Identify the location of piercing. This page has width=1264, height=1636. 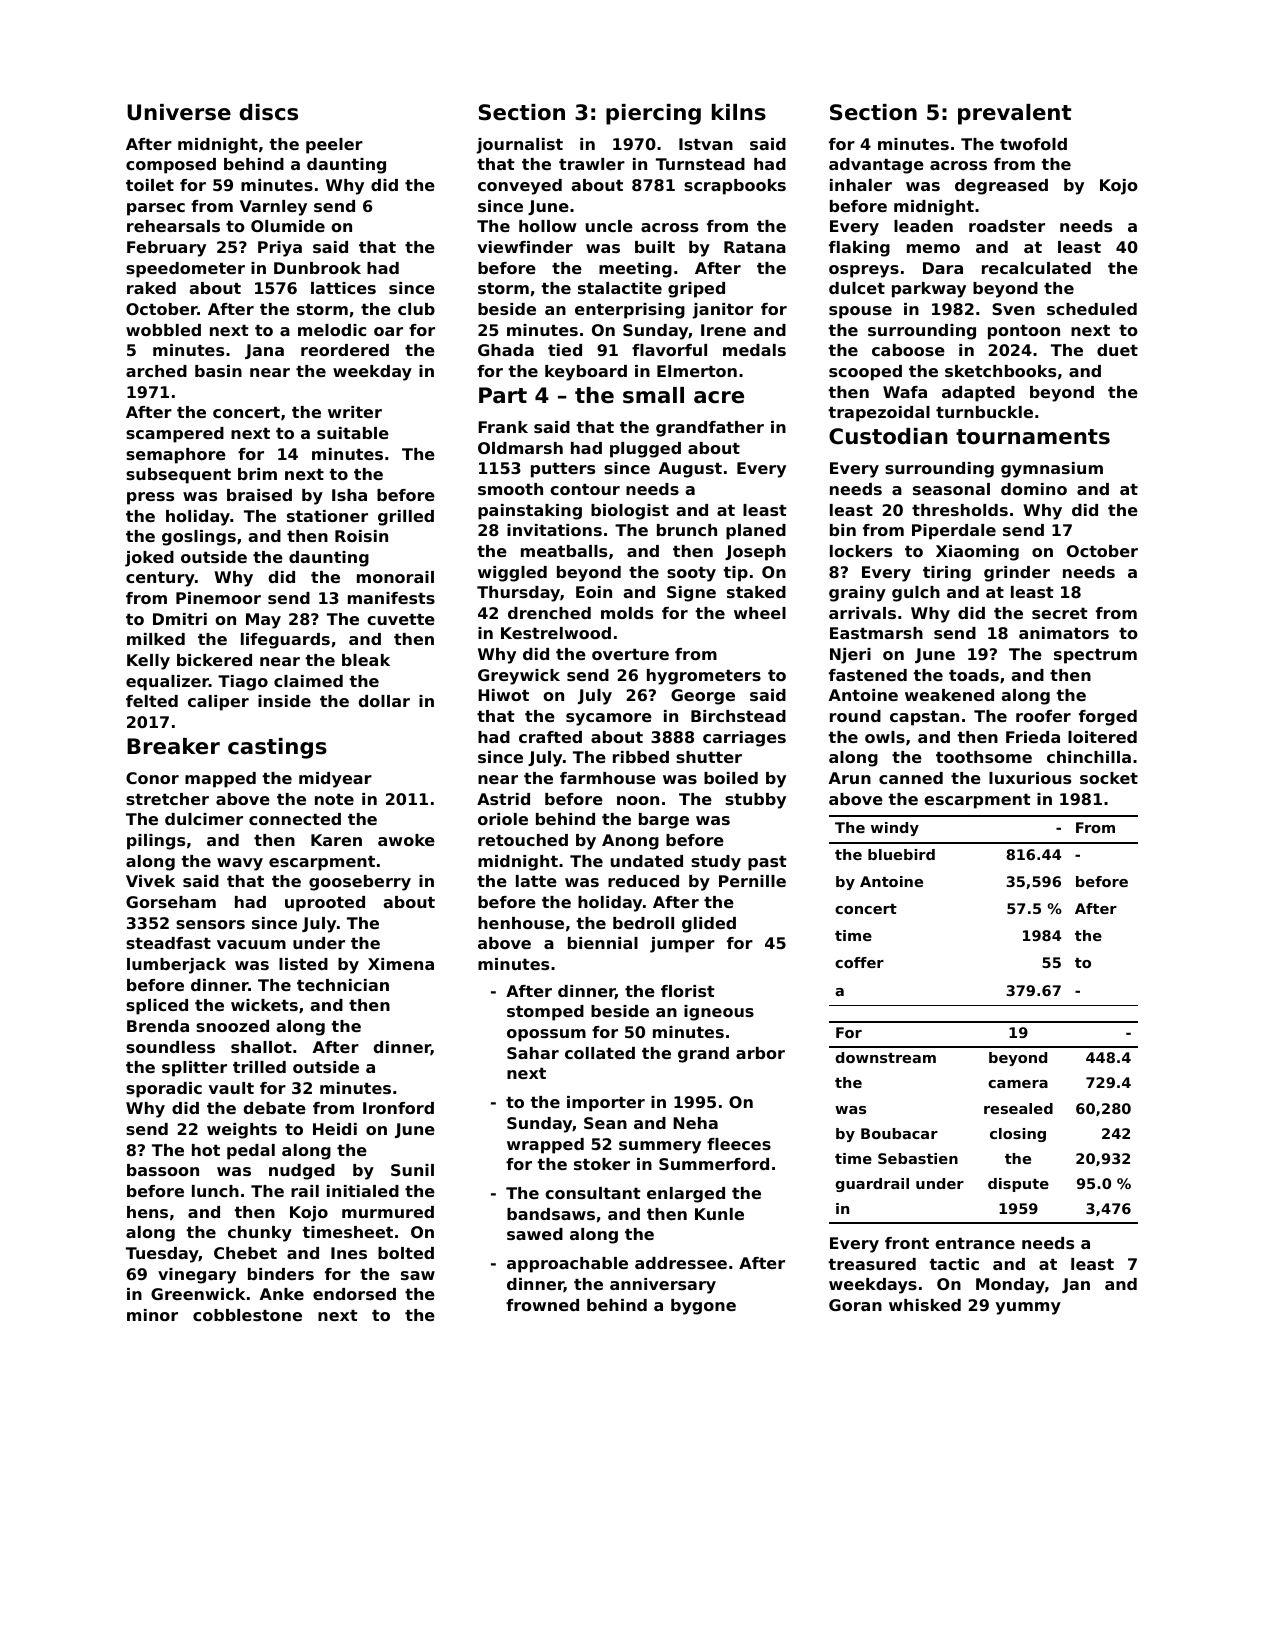
(653, 114).
